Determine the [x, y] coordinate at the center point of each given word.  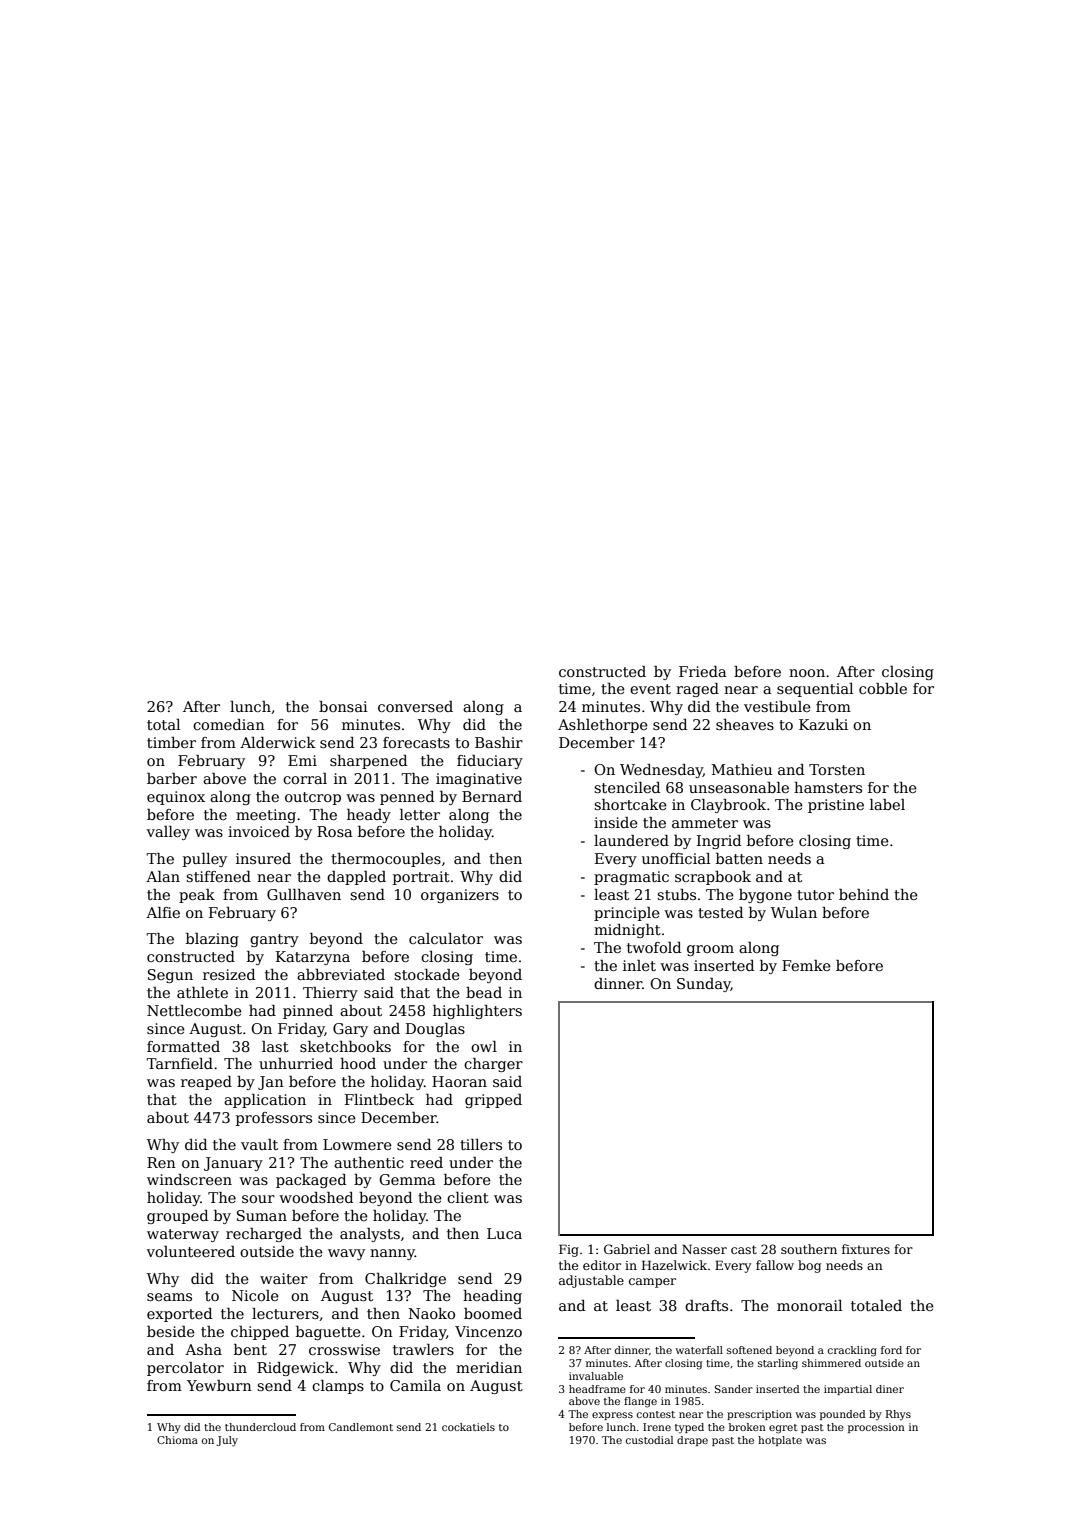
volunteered [191, 1251]
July [227, 1441]
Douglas [435, 1030]
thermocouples [386, 860]
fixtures [866, 1249]
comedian [229, 724]
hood [358, 1063]
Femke [806, 965]
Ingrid [719, 842]
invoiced [259, 831]
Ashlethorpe [603, 726]
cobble [883, 688]
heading [492, 1297]
